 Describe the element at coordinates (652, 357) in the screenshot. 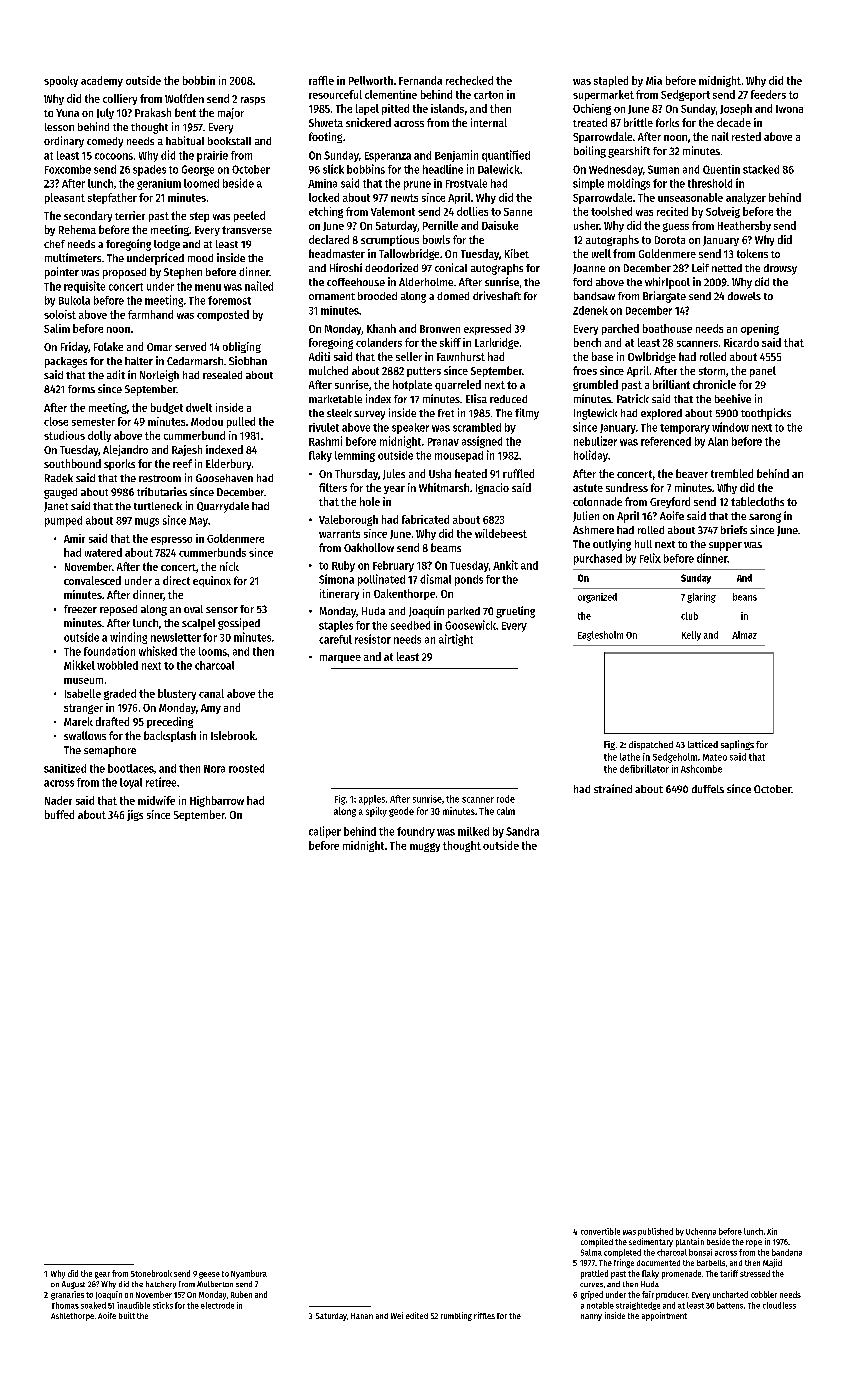

I see `Owlbridge` at that location.
